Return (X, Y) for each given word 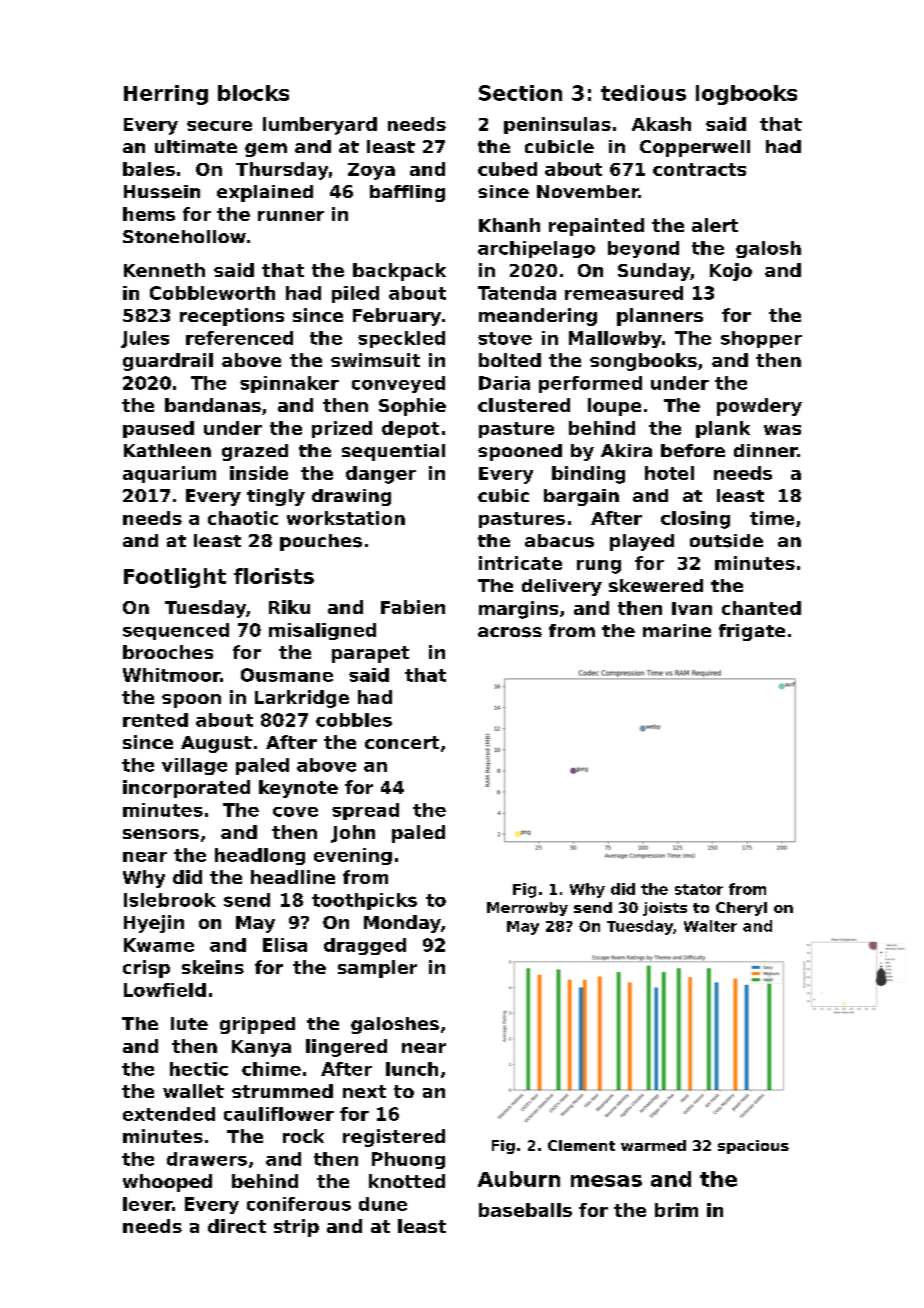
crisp (146, 969)
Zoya (371, 171)
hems (149, 214)
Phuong (408, 1160)
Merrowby (527, 909)
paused (158, 429)
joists (665, 909)
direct (237, 1226)
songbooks (643, 362)
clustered (524, 405)
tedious (643, 93)
